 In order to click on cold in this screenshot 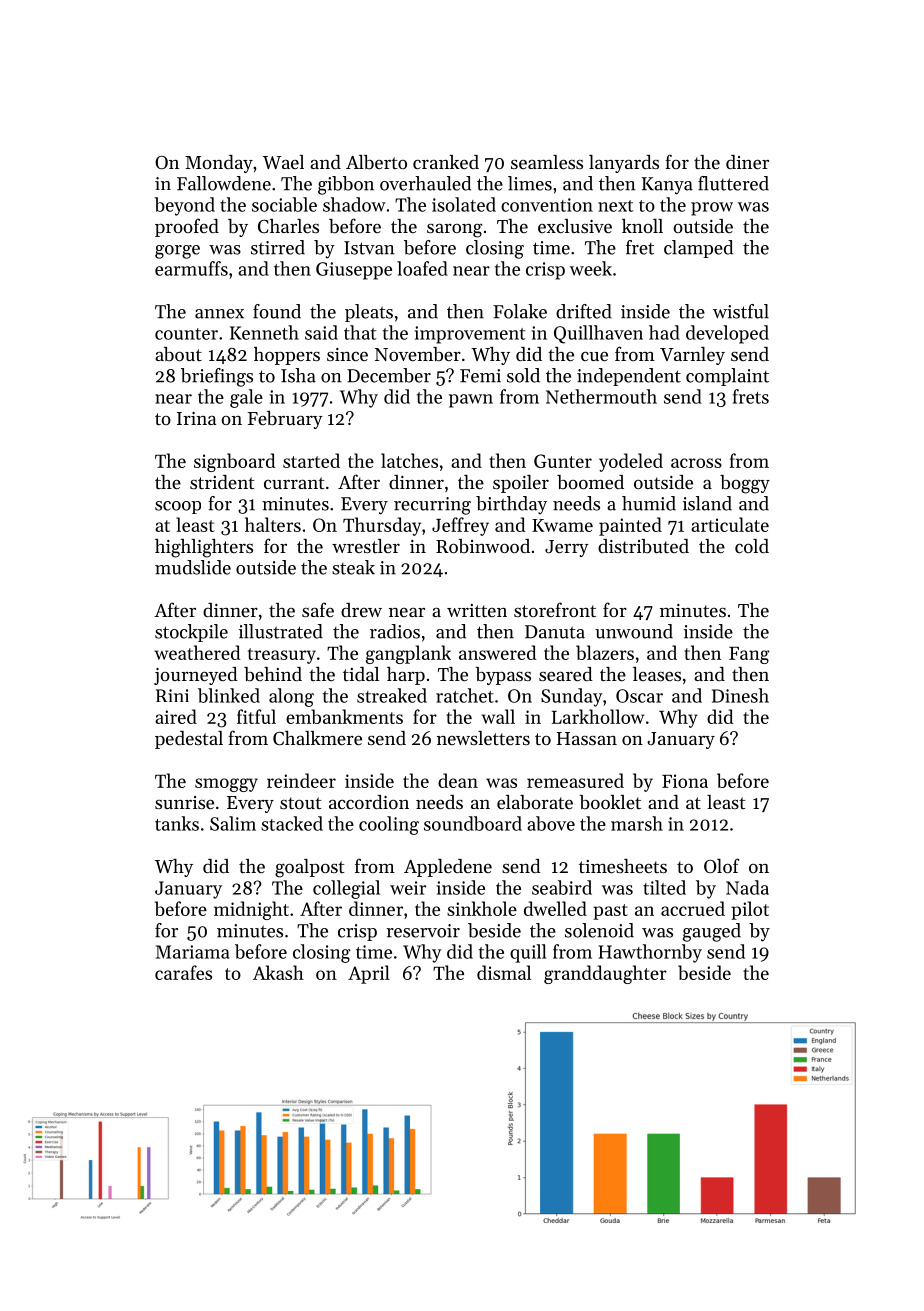, I will do `click(752, 546)`.
